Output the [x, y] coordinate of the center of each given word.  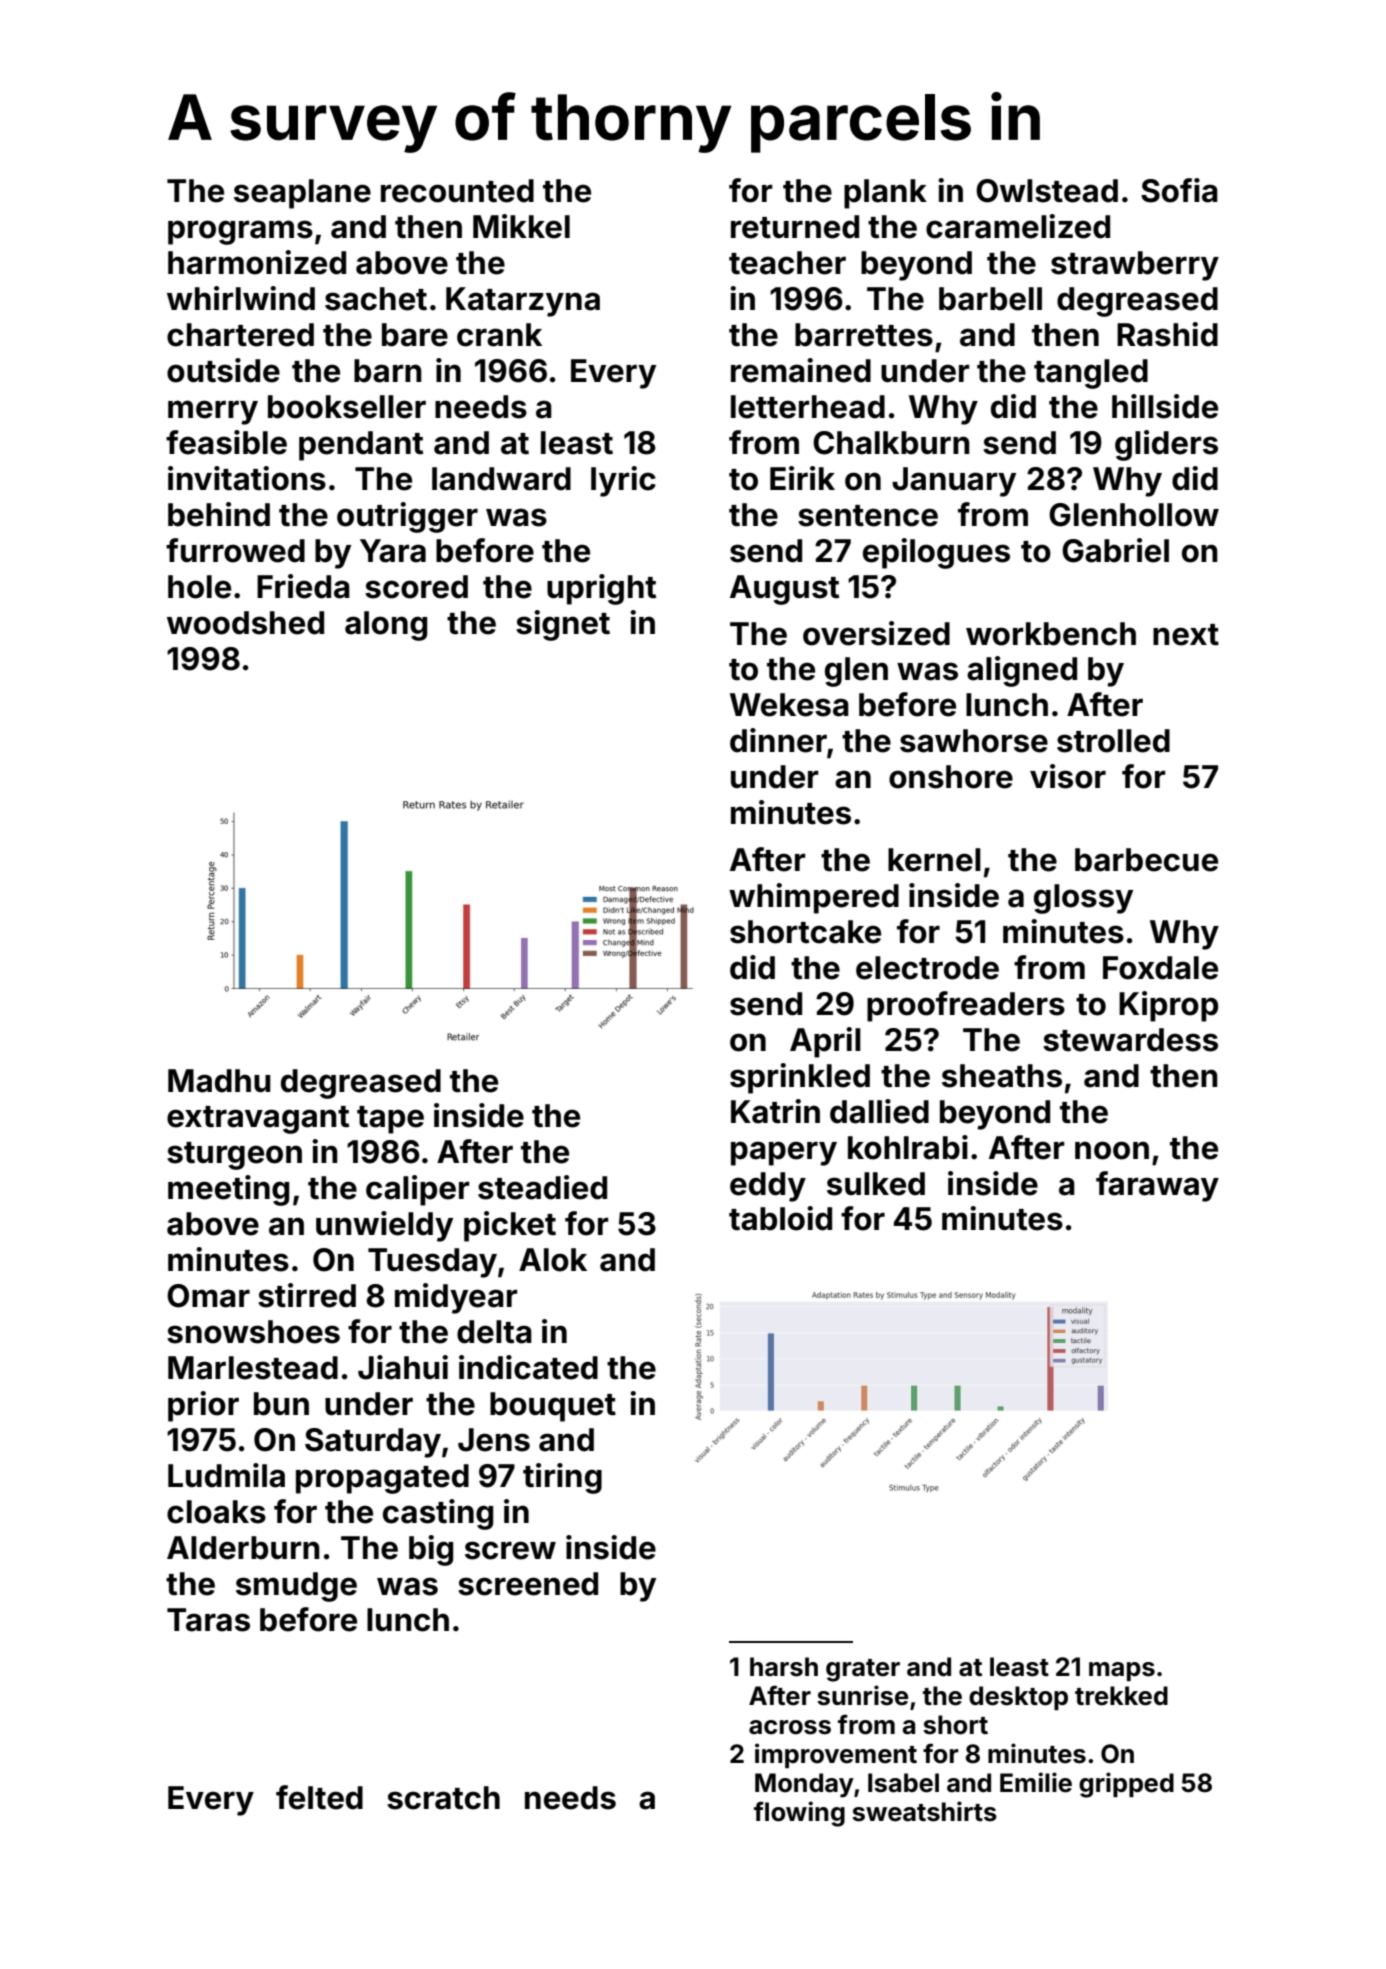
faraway [1157, 1186]
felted [319, 1797]
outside [223, 370]
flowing [799, 1814]
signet [563, 625]
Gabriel [1115, 550]
